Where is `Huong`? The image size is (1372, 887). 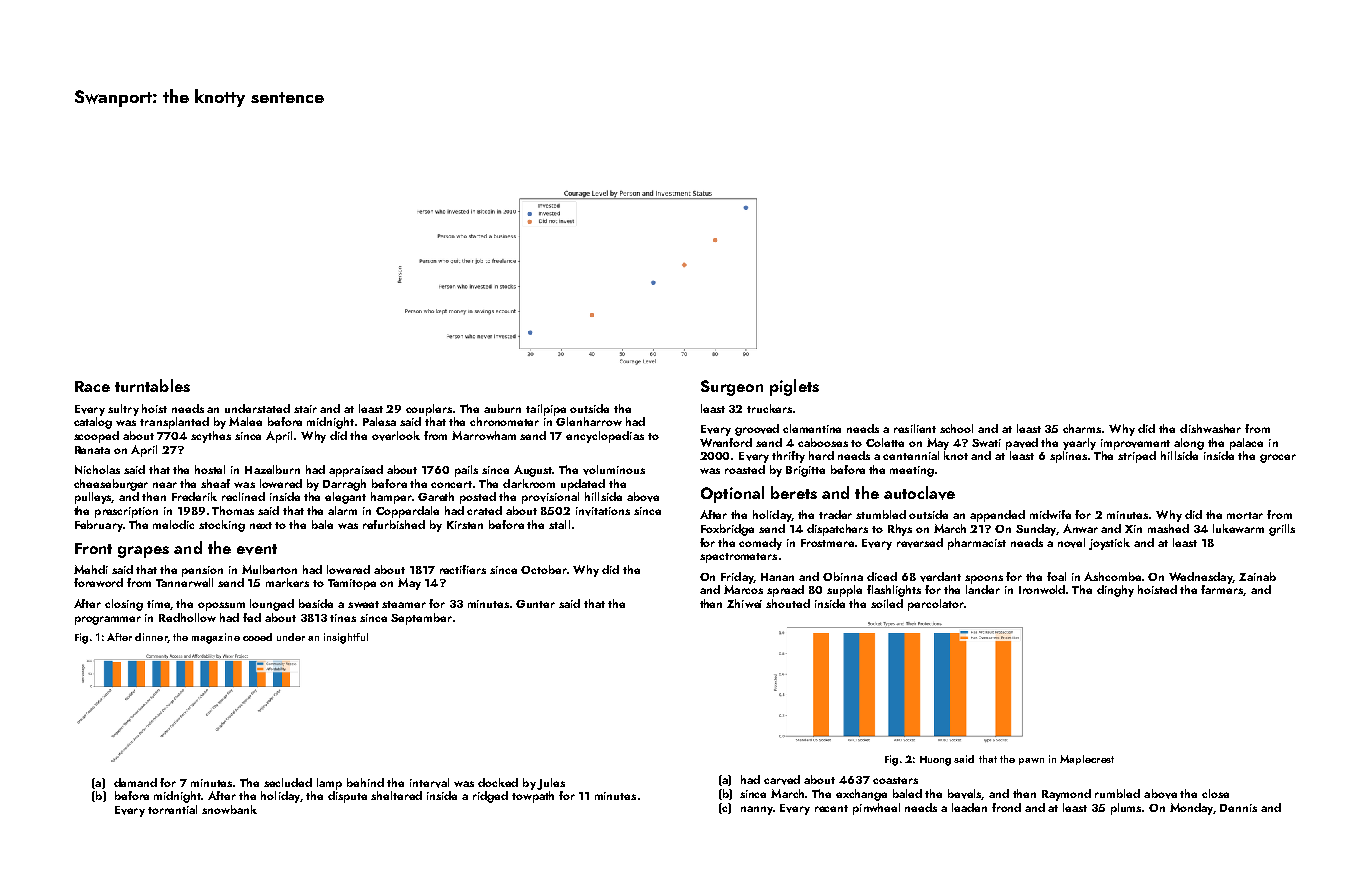
Huong is located at coordinates (935, 761).
